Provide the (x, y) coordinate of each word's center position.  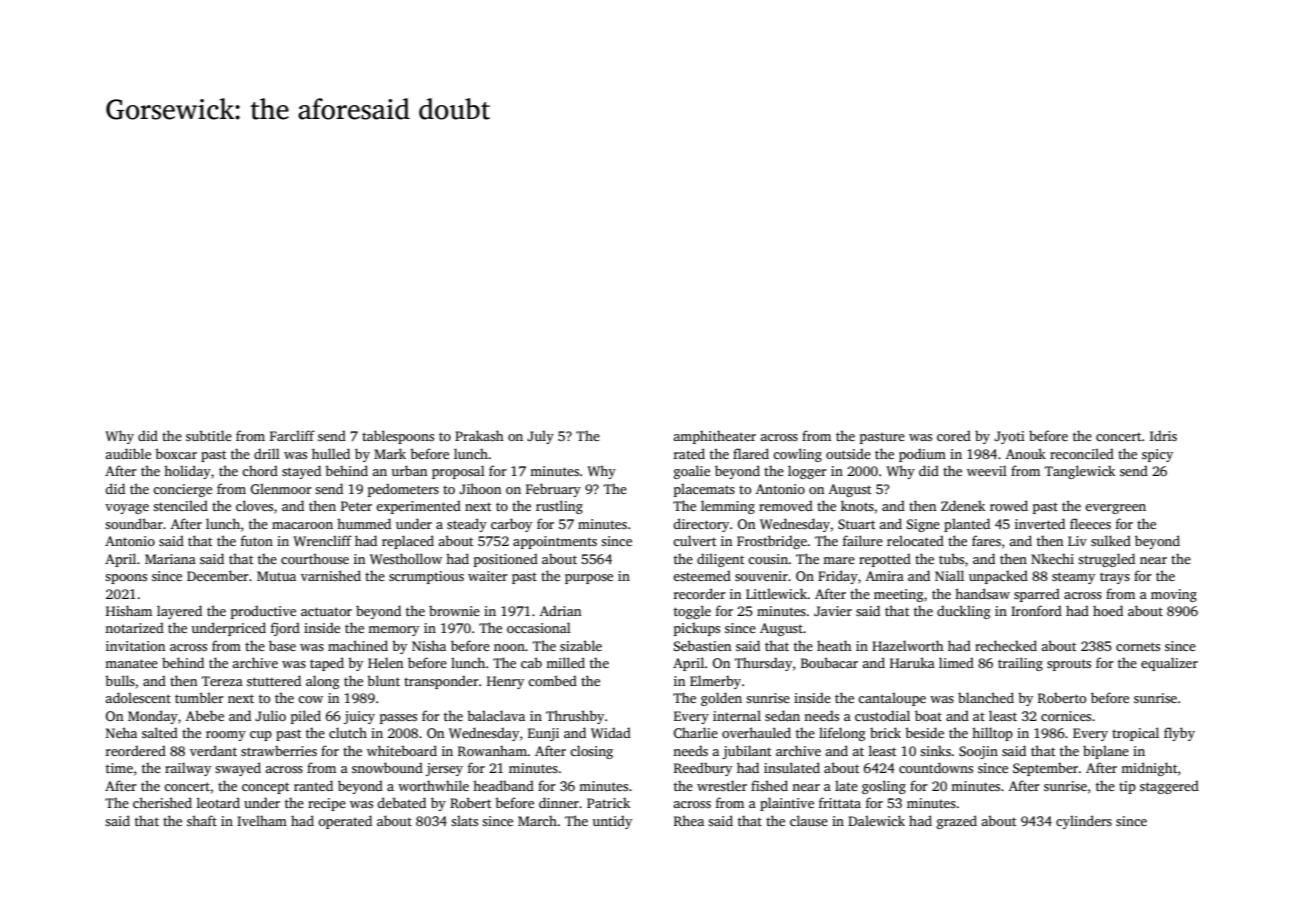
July (540, 437)
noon (509, 647)
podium (922, 455)
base (282, 645)
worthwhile (433, 785)
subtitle (209, 435)
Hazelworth (908, 645)
